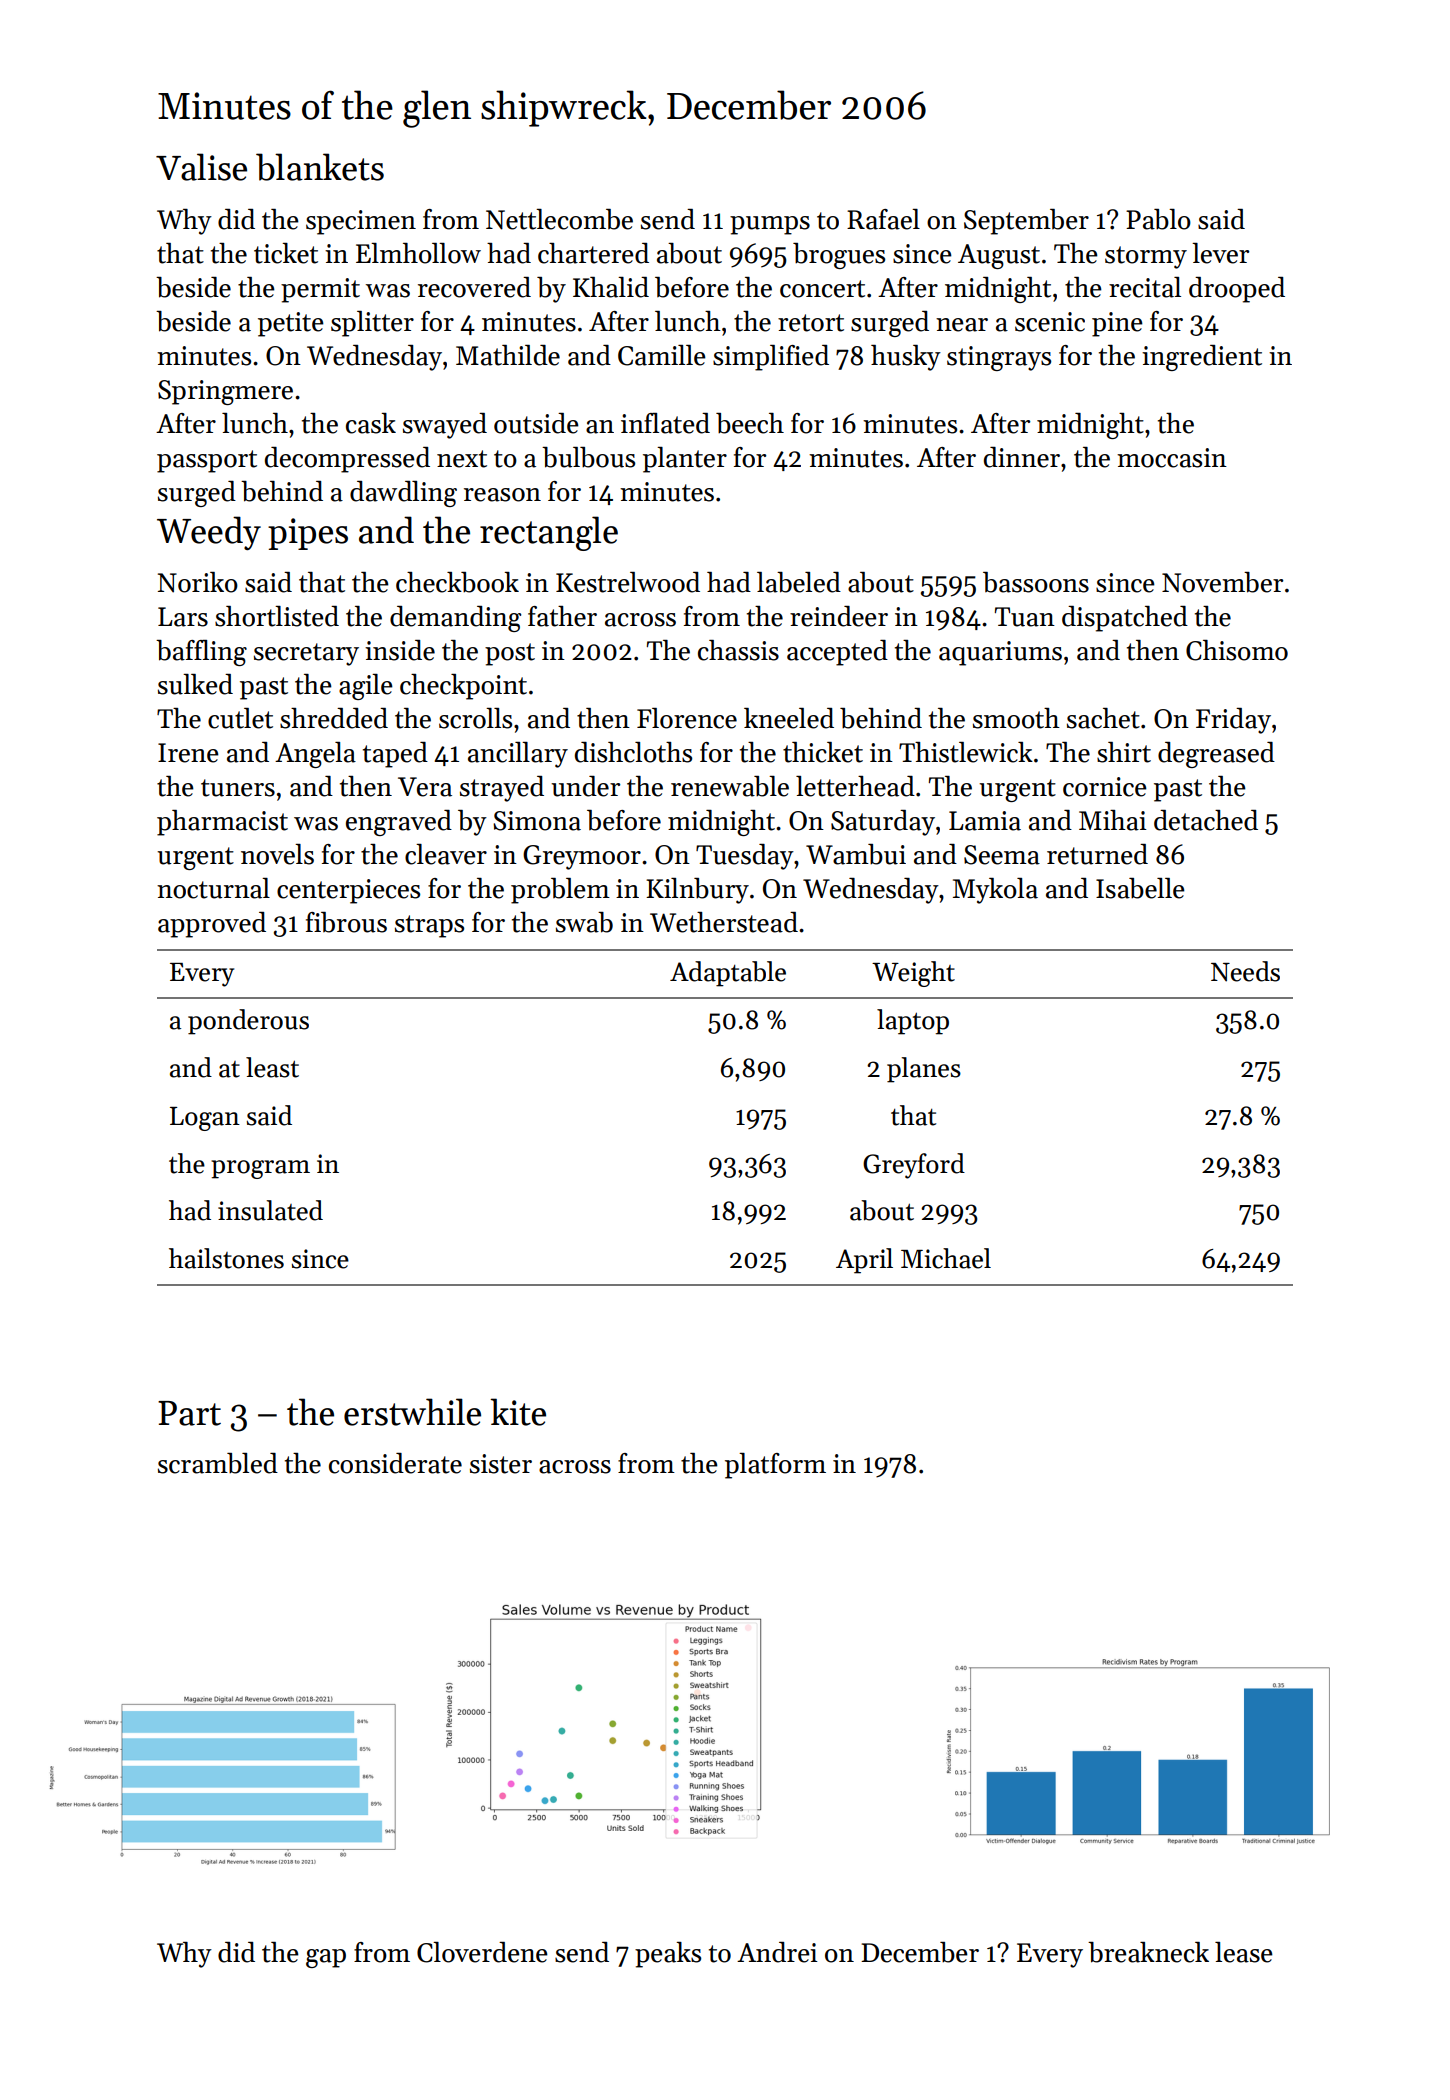 The image size is (1450, 2100). What do you see at coordinates (728, 974) in the image?
I see `Adaptable` at bounding box center [728, 974].
